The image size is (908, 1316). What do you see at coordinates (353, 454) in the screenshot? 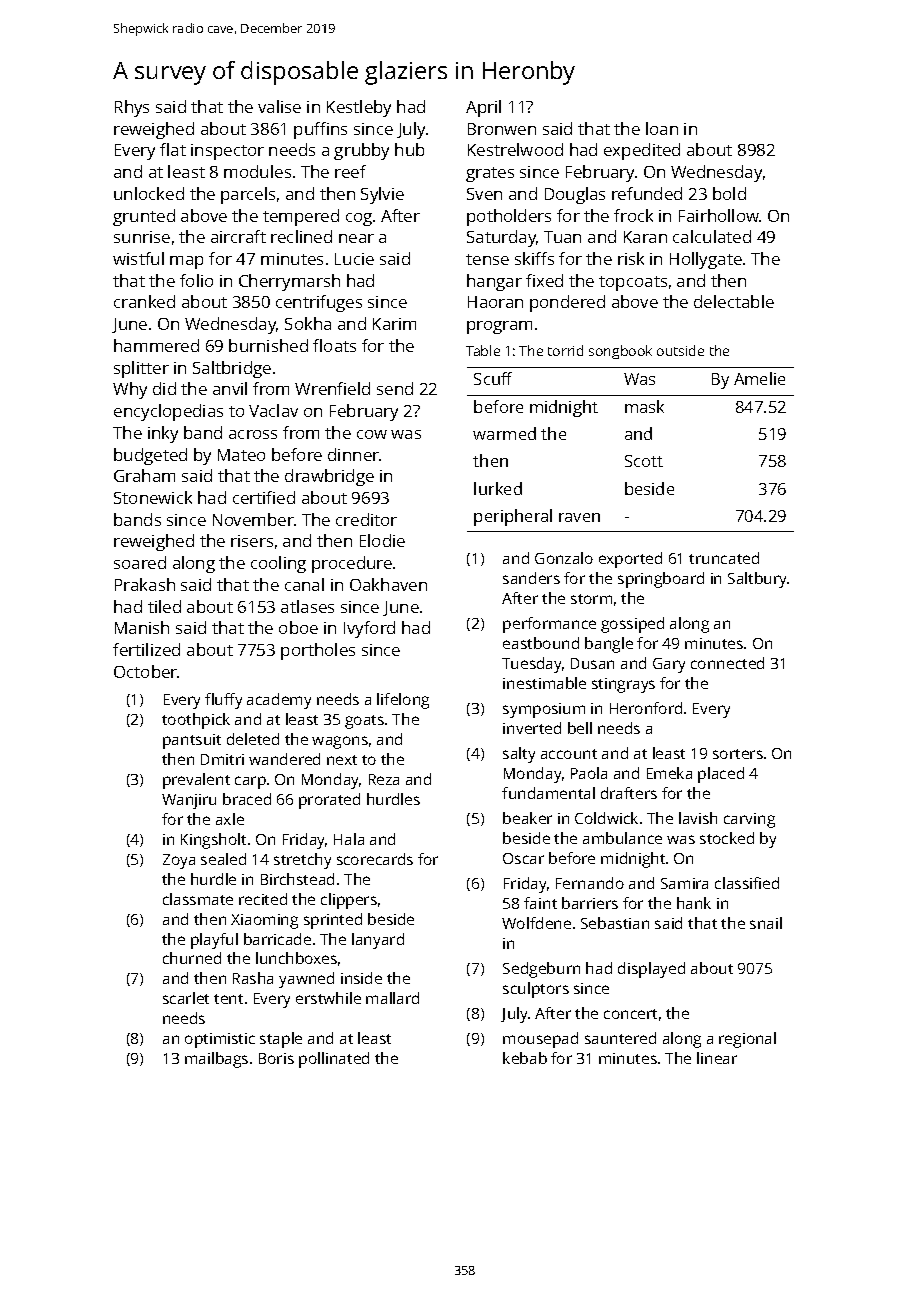
I see `dinner` at bounding box center [353, 454].
